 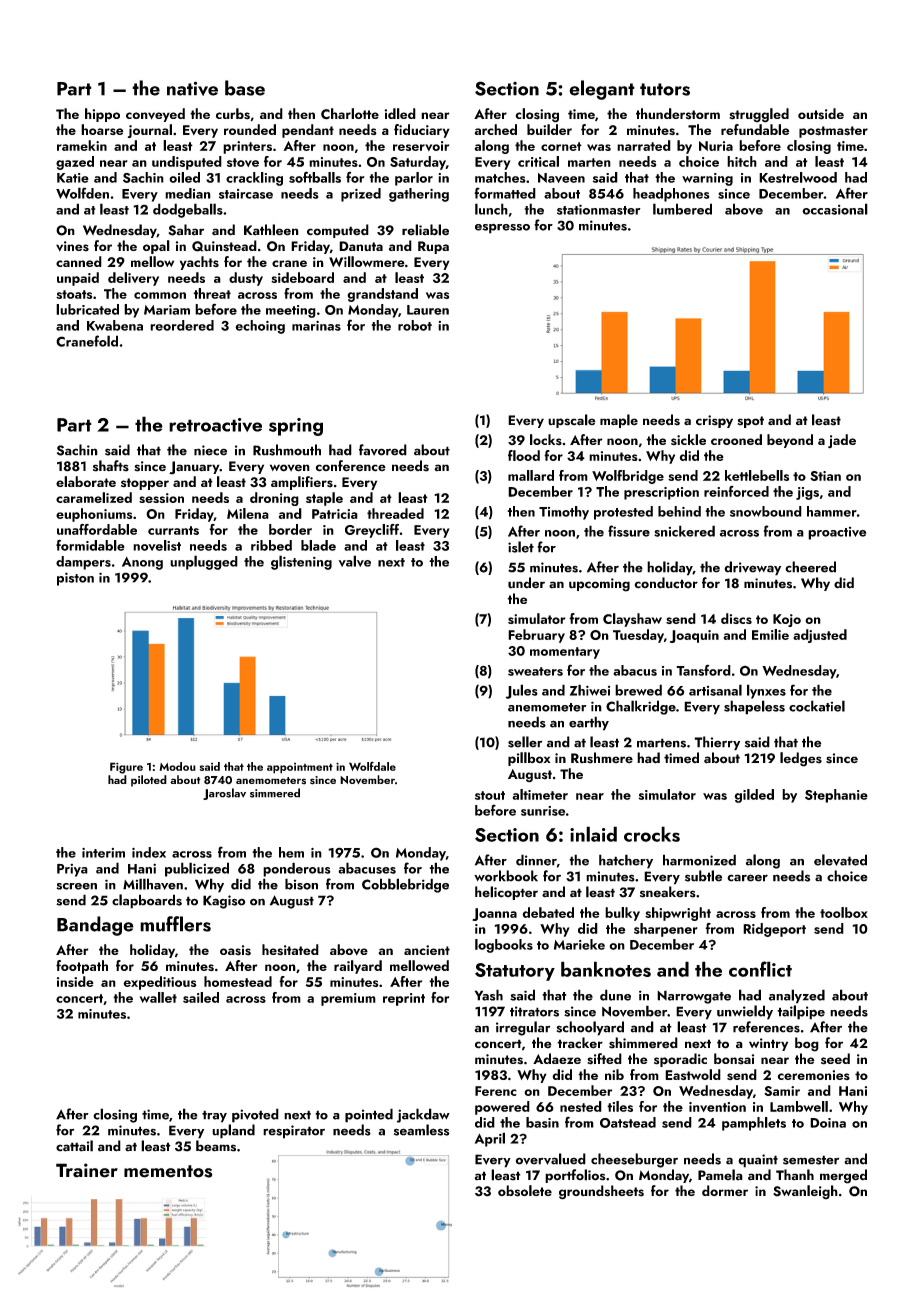 What do you see at coordinates (102, 115) in the screenshot?
I see `hippo` at bounding box center [102, 115].
